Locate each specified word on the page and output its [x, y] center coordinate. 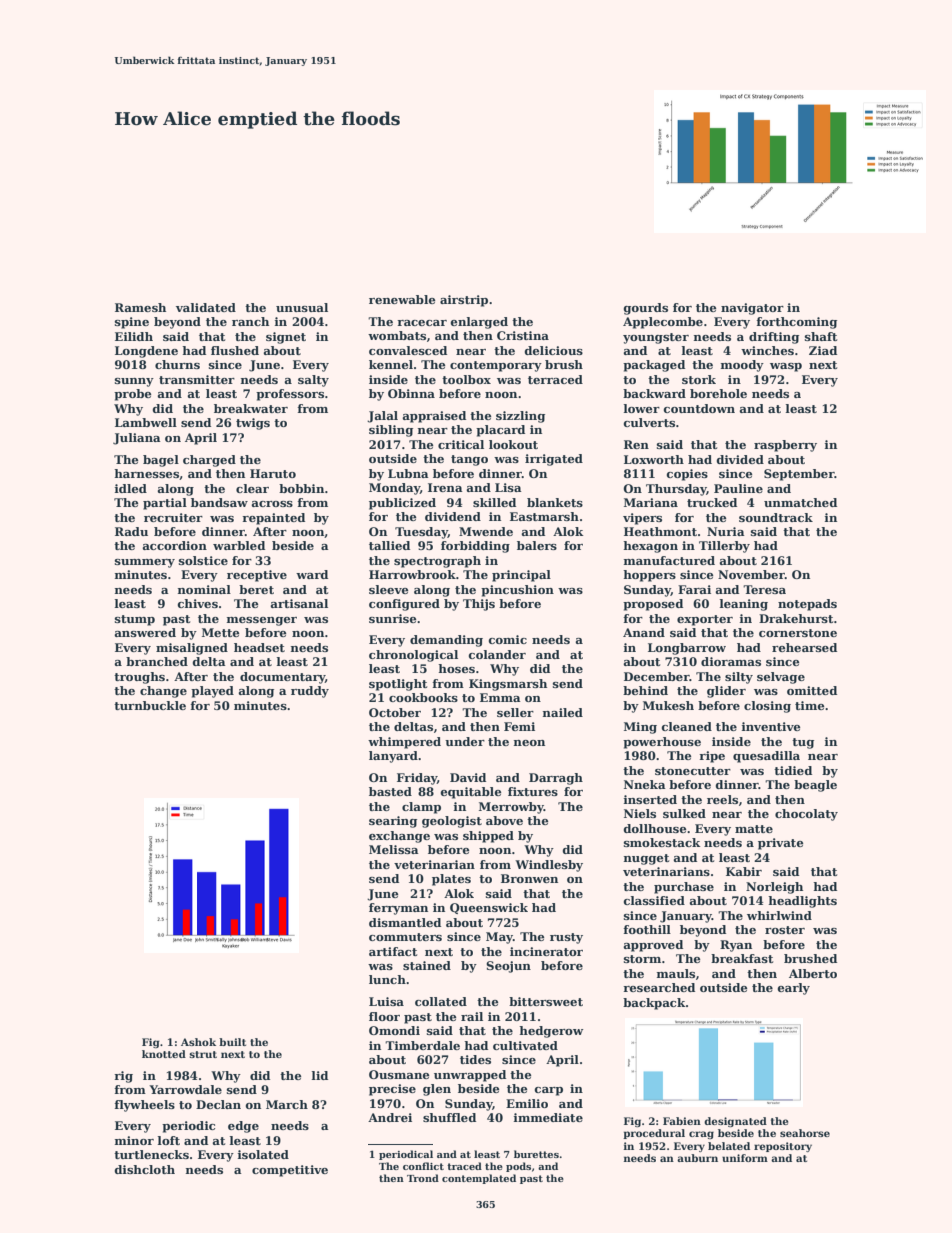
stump [135, 620]
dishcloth [144, 1169]
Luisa [386, 1001]
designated [735, 1122]
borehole [718, 393]
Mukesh [668, 705]
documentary [282, 678]
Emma [500, 697]
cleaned [687, 726]
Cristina [523, 335]
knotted [164, 1054]
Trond [423, 1178]
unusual [302, 307]
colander [497, 654]
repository [783, 1147]
